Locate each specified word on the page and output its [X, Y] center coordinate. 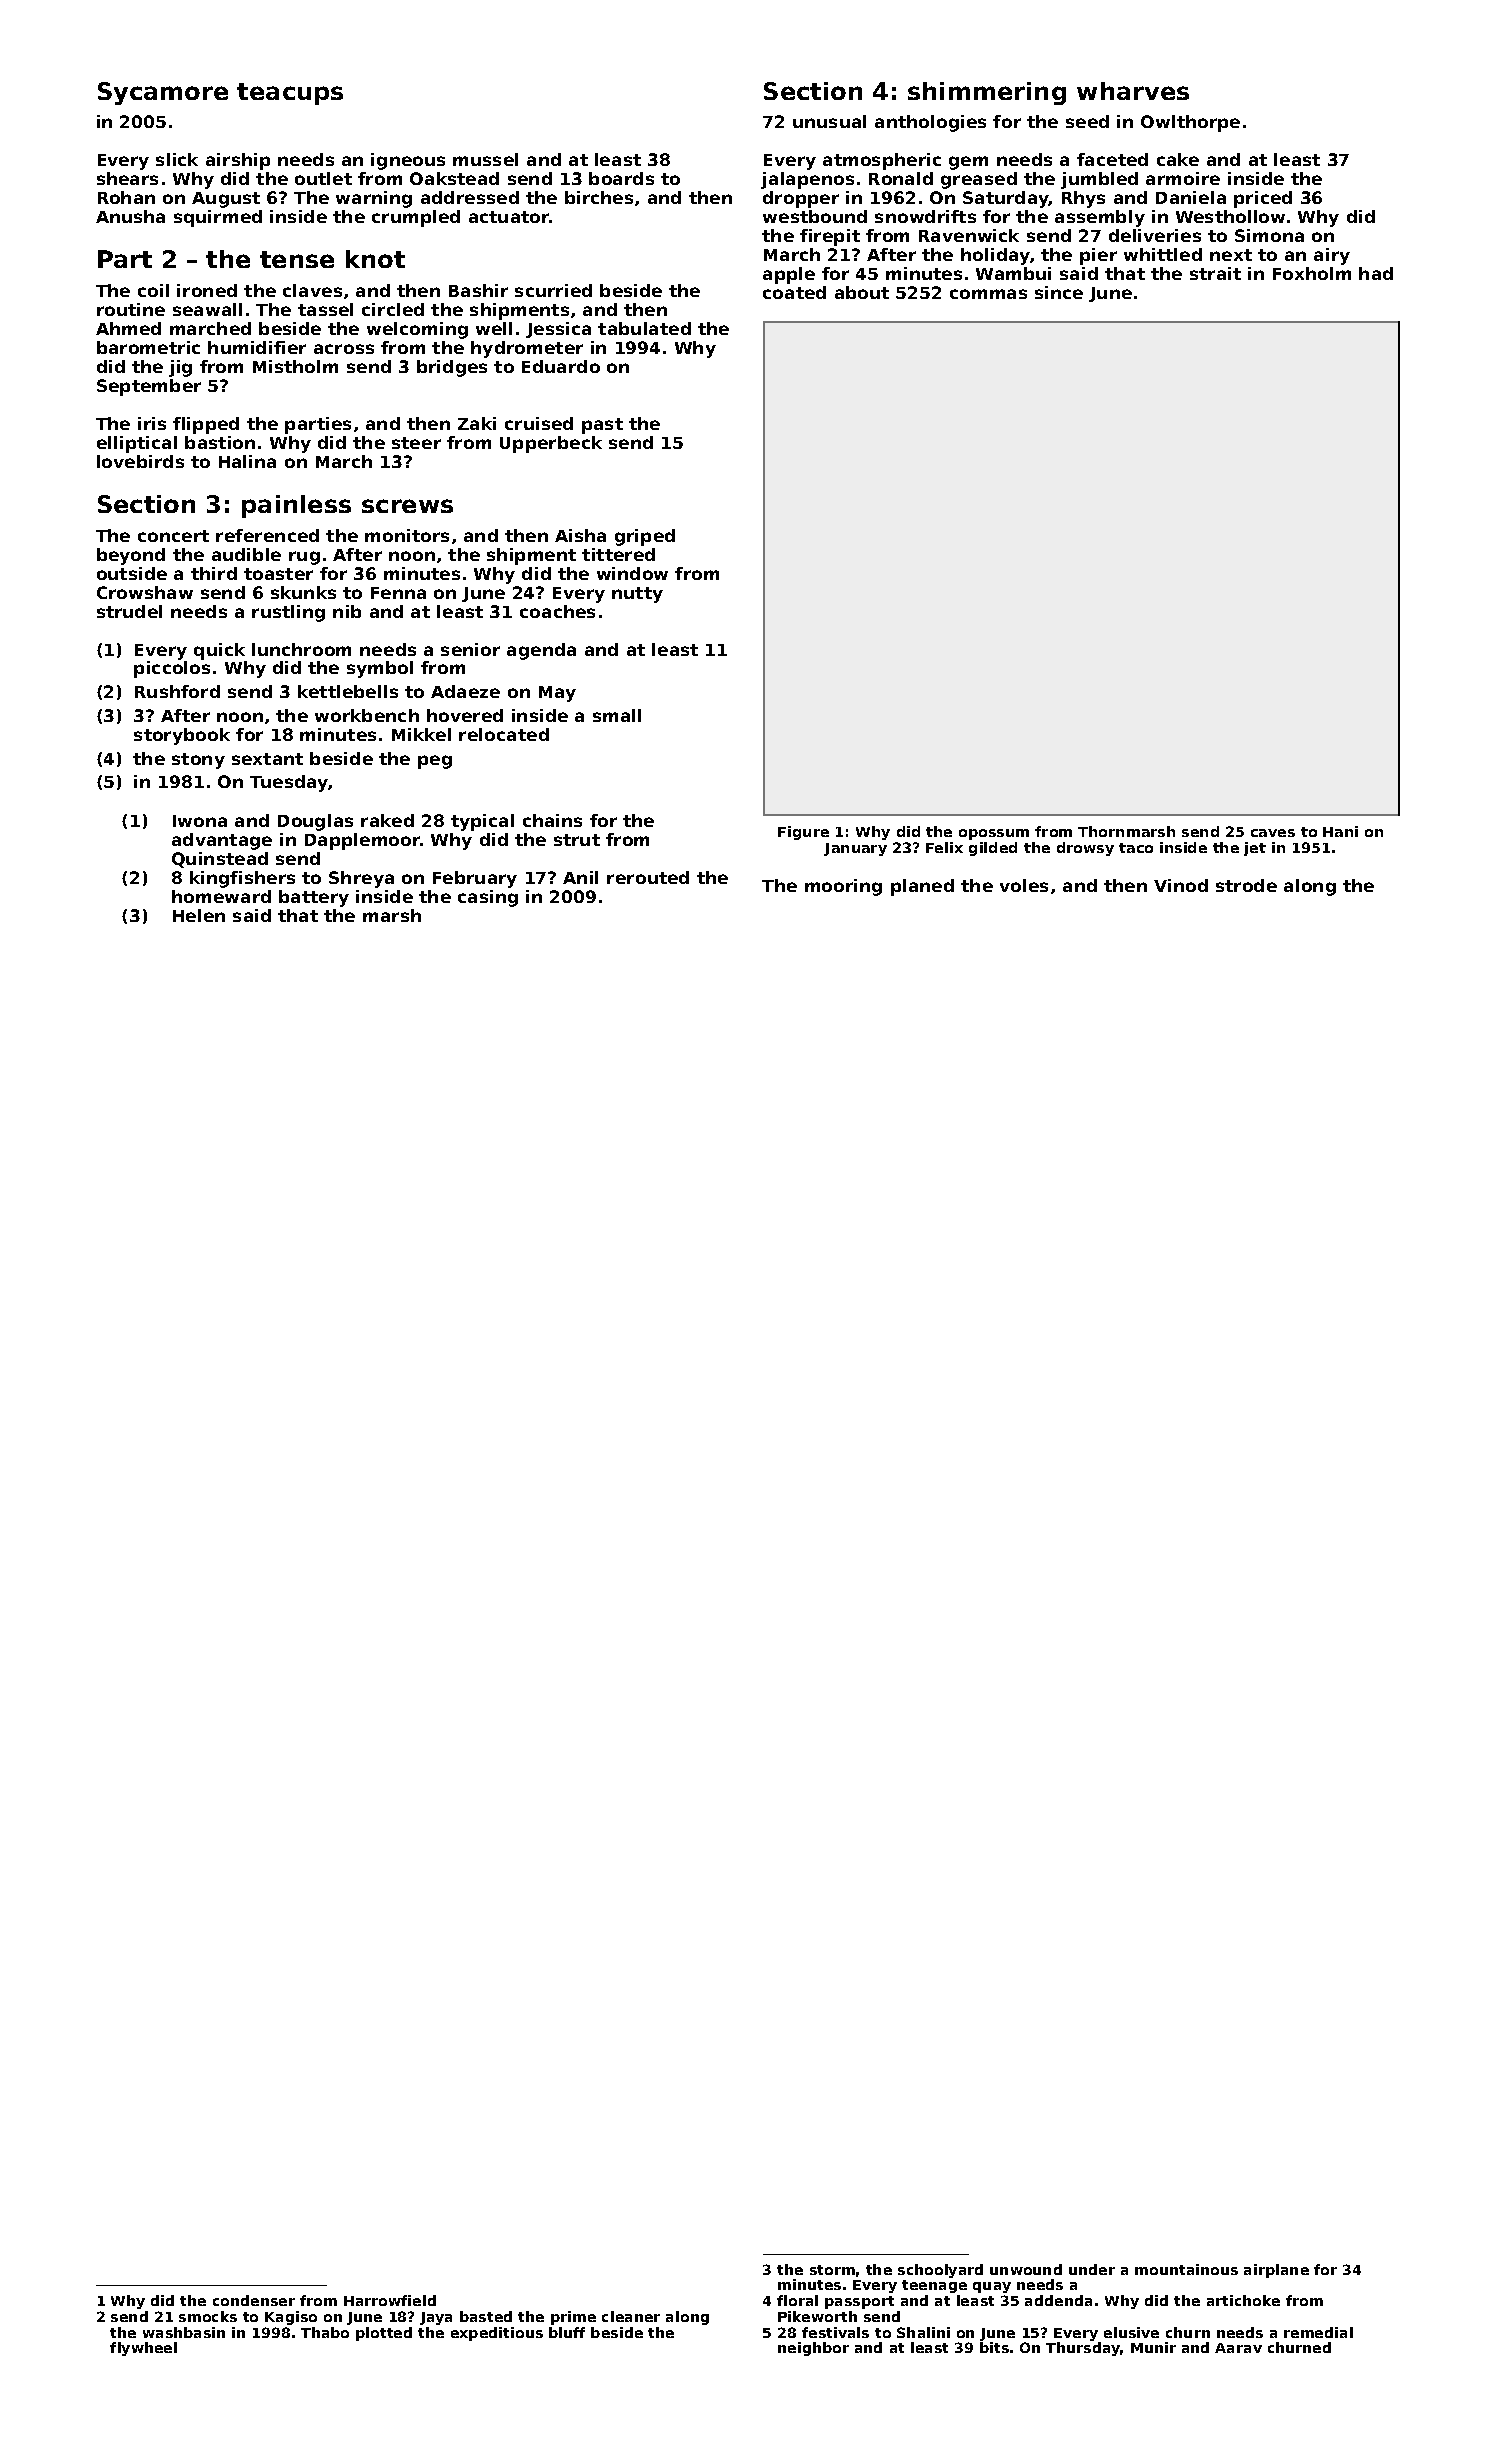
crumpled [416, 218]
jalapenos [807, 180]
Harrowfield [390, 2300]
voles [1024, 885]
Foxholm [1312, 273]
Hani [1340, 831]
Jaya [436, 2318]
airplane [1276, 2271]
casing [488, 898]
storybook [182, 736]
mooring [843, 887]
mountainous [1186, 2269]
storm [832, 2270]
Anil [580, 877]
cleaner [631, 2316]
